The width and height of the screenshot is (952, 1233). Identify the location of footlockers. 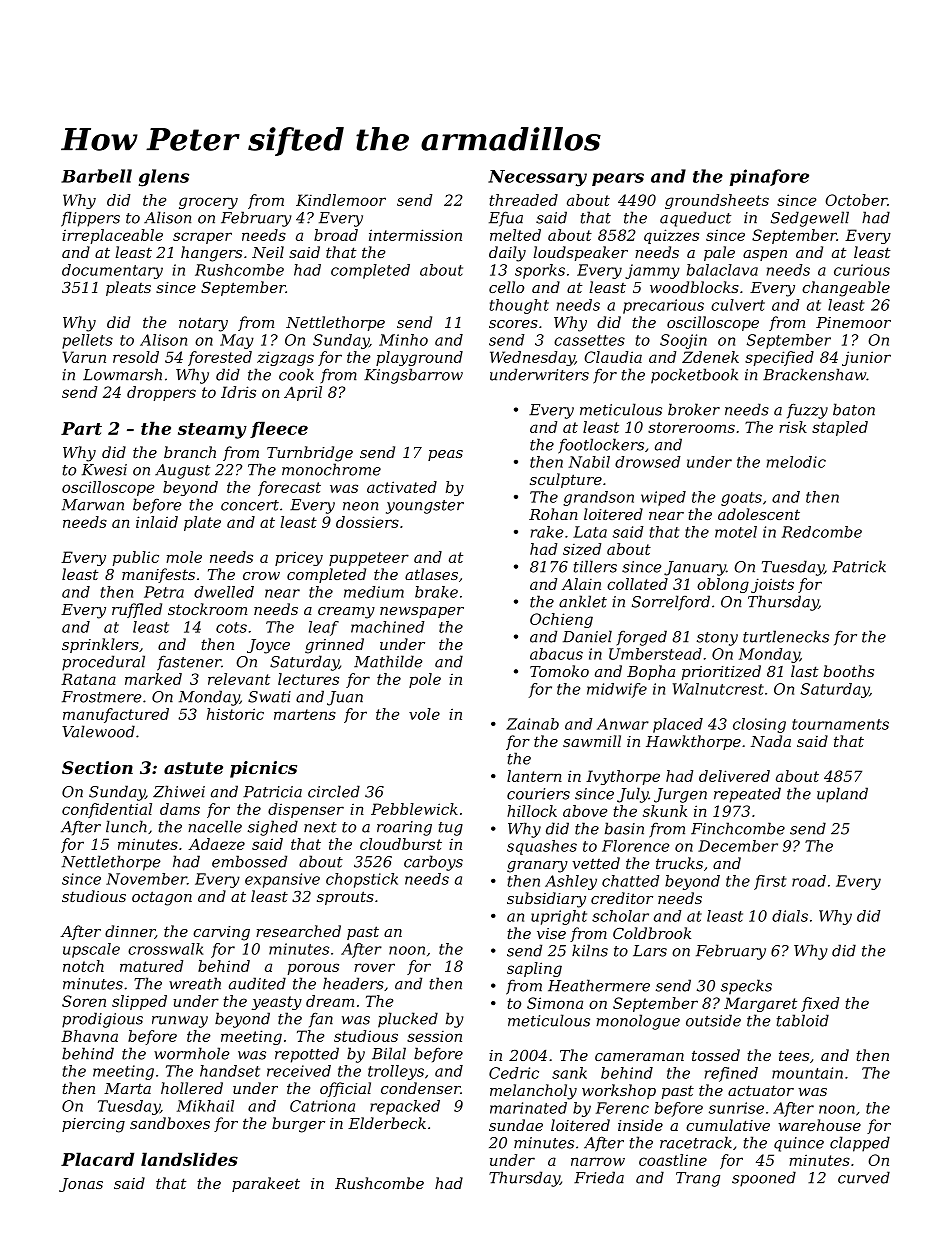
(601, 446).
